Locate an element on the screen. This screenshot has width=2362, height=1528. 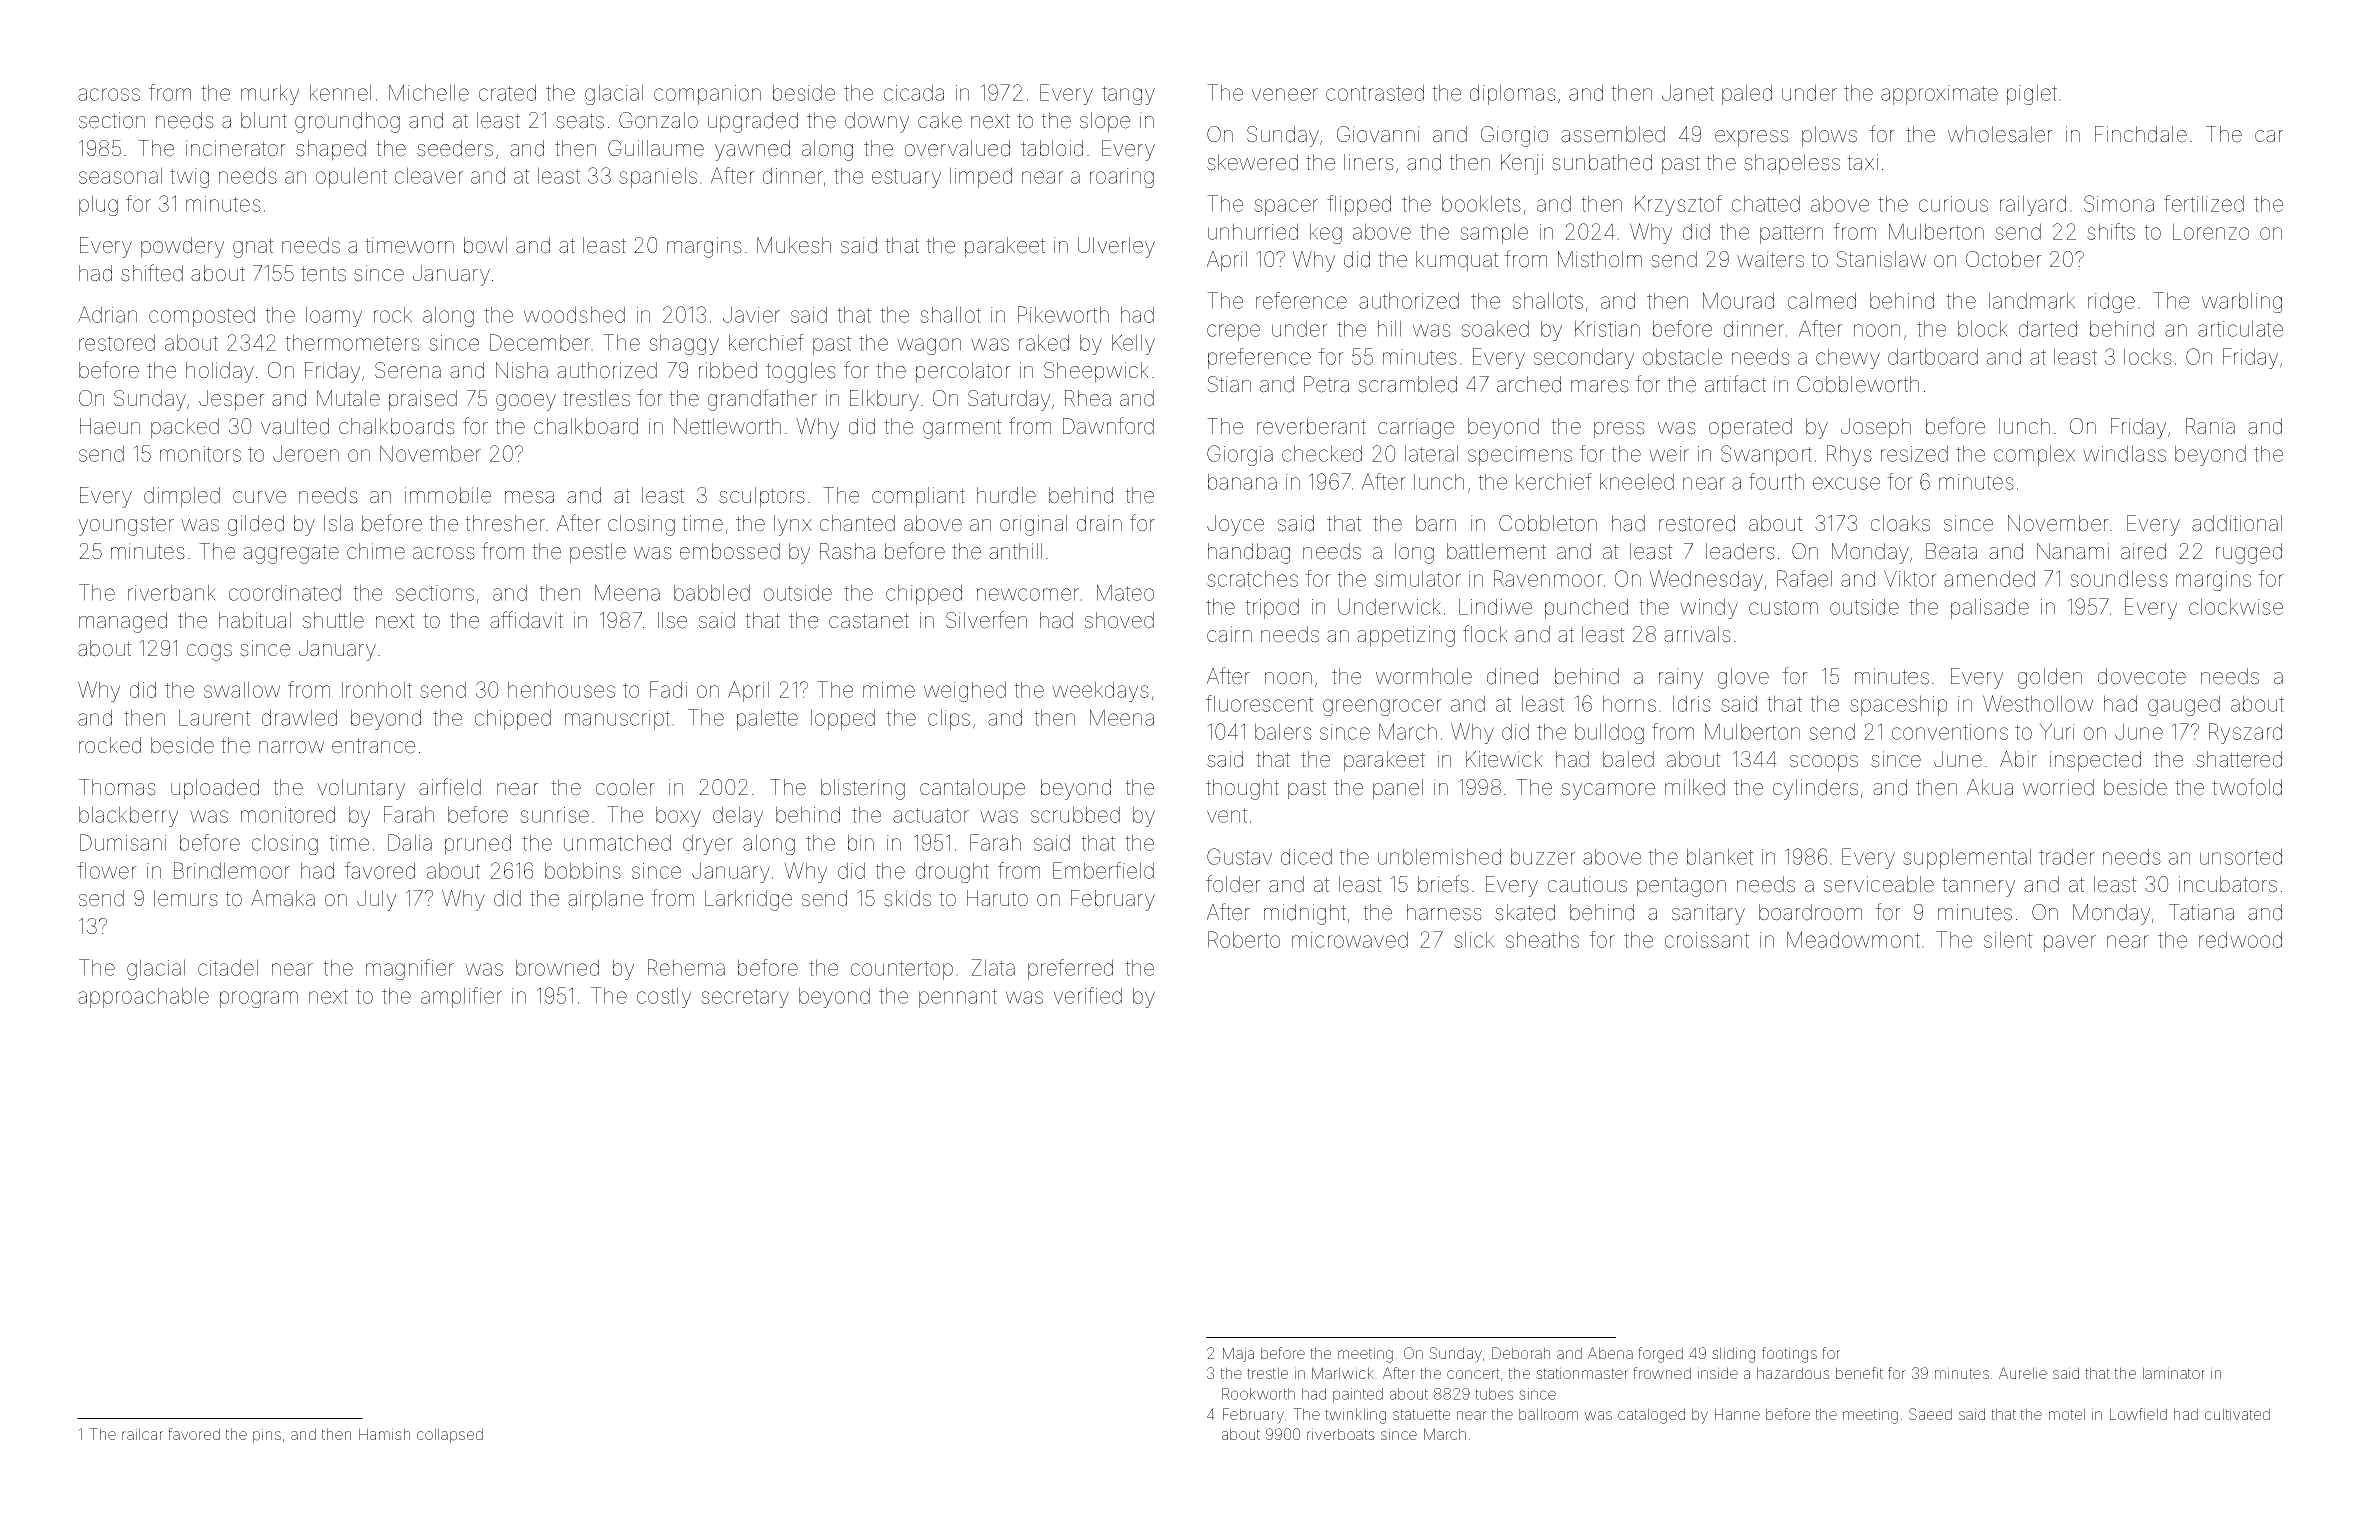
checked is located at coordinates (1322, 453).
